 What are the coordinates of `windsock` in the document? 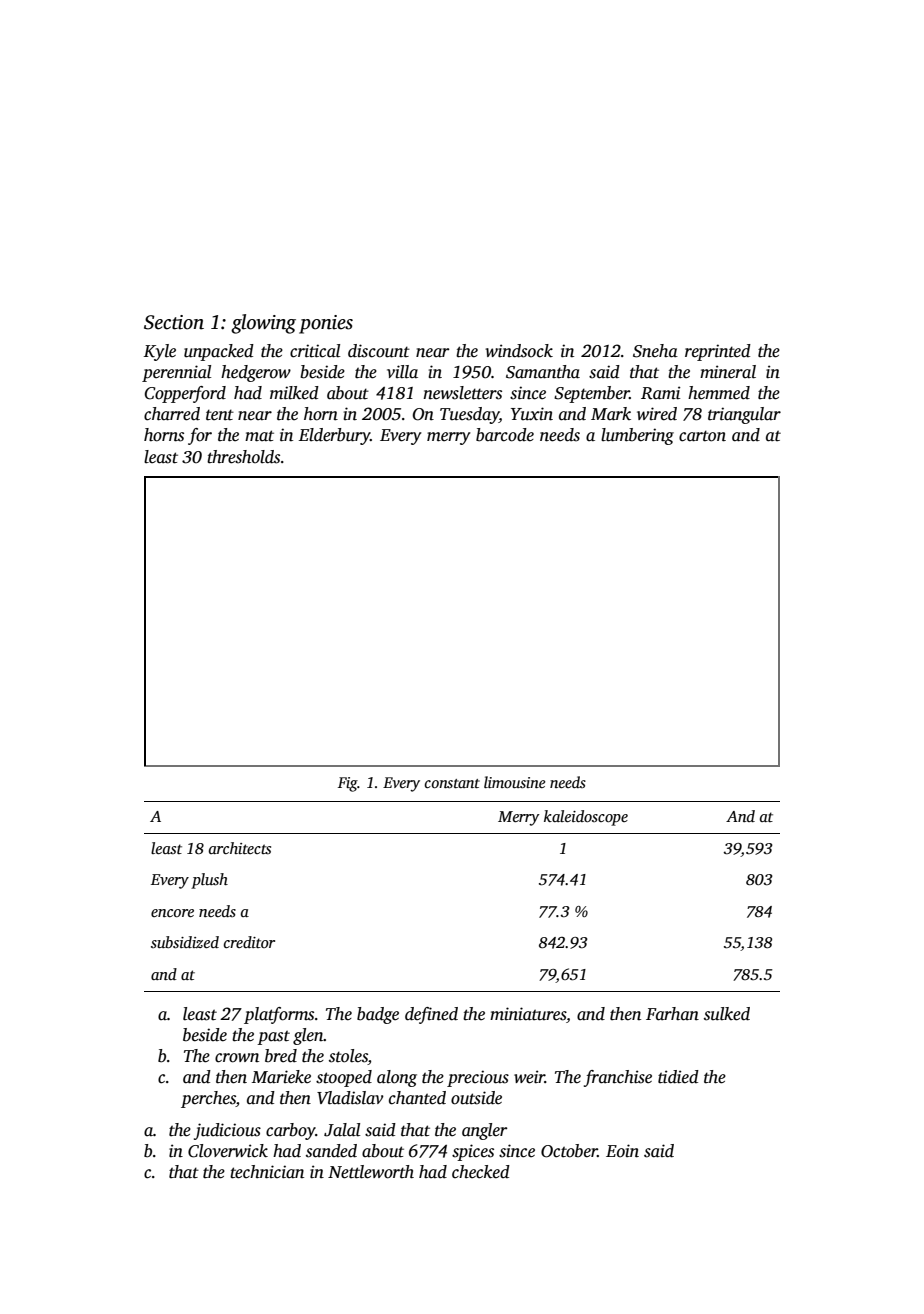 It's located at (519, 351).
